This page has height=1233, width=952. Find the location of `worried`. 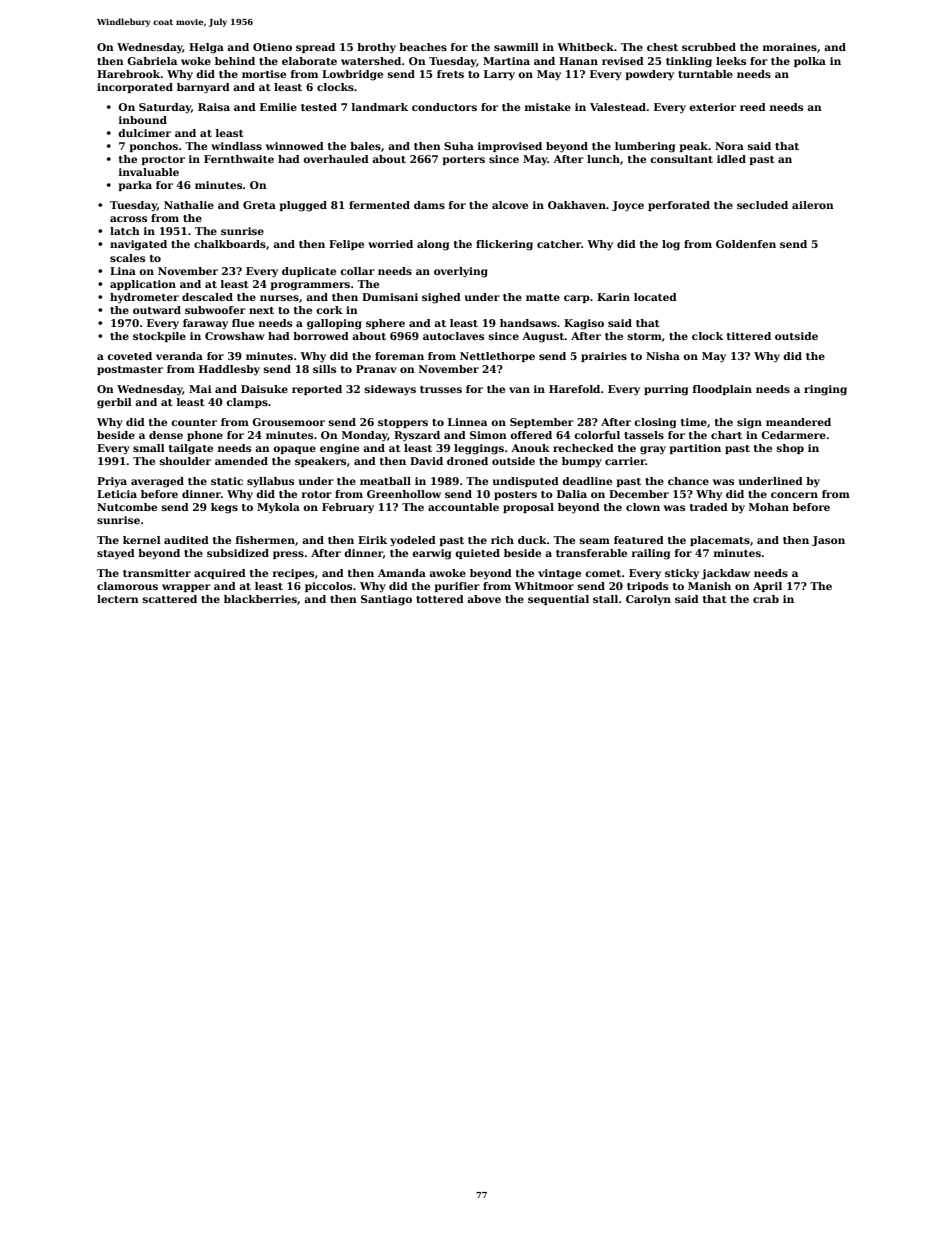

worried is located at coordinates (390, 244).
